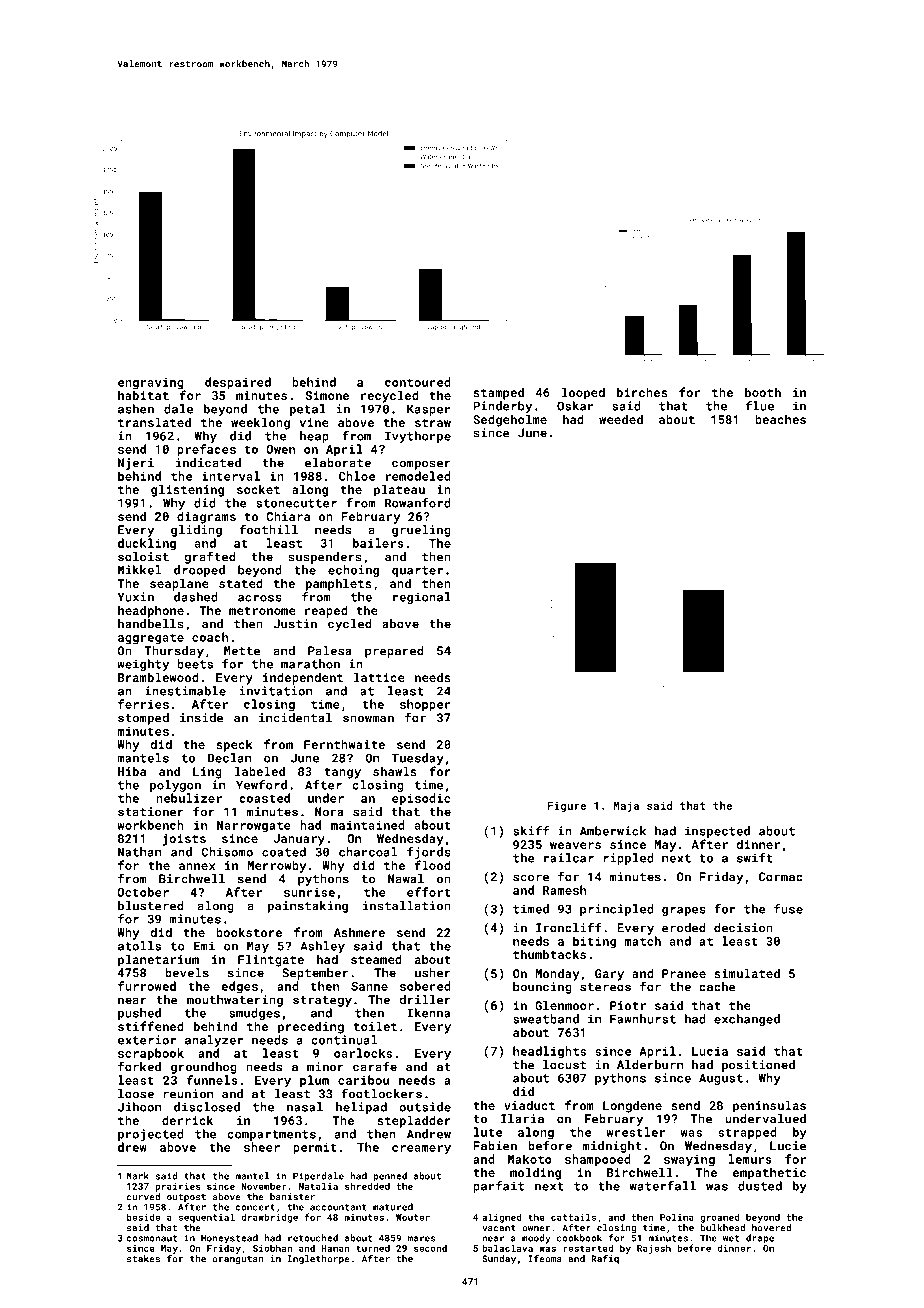 The height and width of the image is (1308, 924). I want to click on carafe, so click(375, 1066).
